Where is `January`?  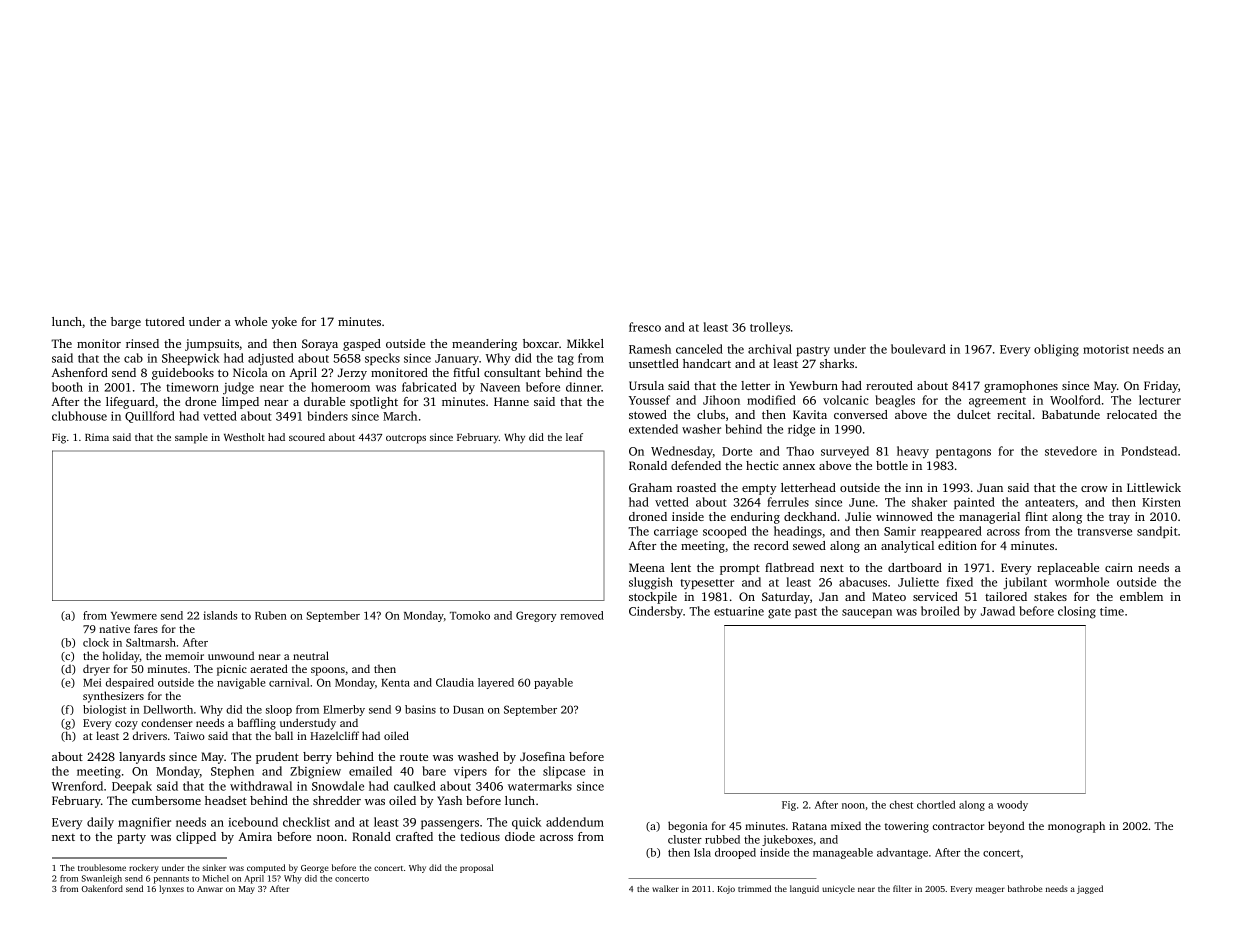
January is located at coordinates (457, 360).
